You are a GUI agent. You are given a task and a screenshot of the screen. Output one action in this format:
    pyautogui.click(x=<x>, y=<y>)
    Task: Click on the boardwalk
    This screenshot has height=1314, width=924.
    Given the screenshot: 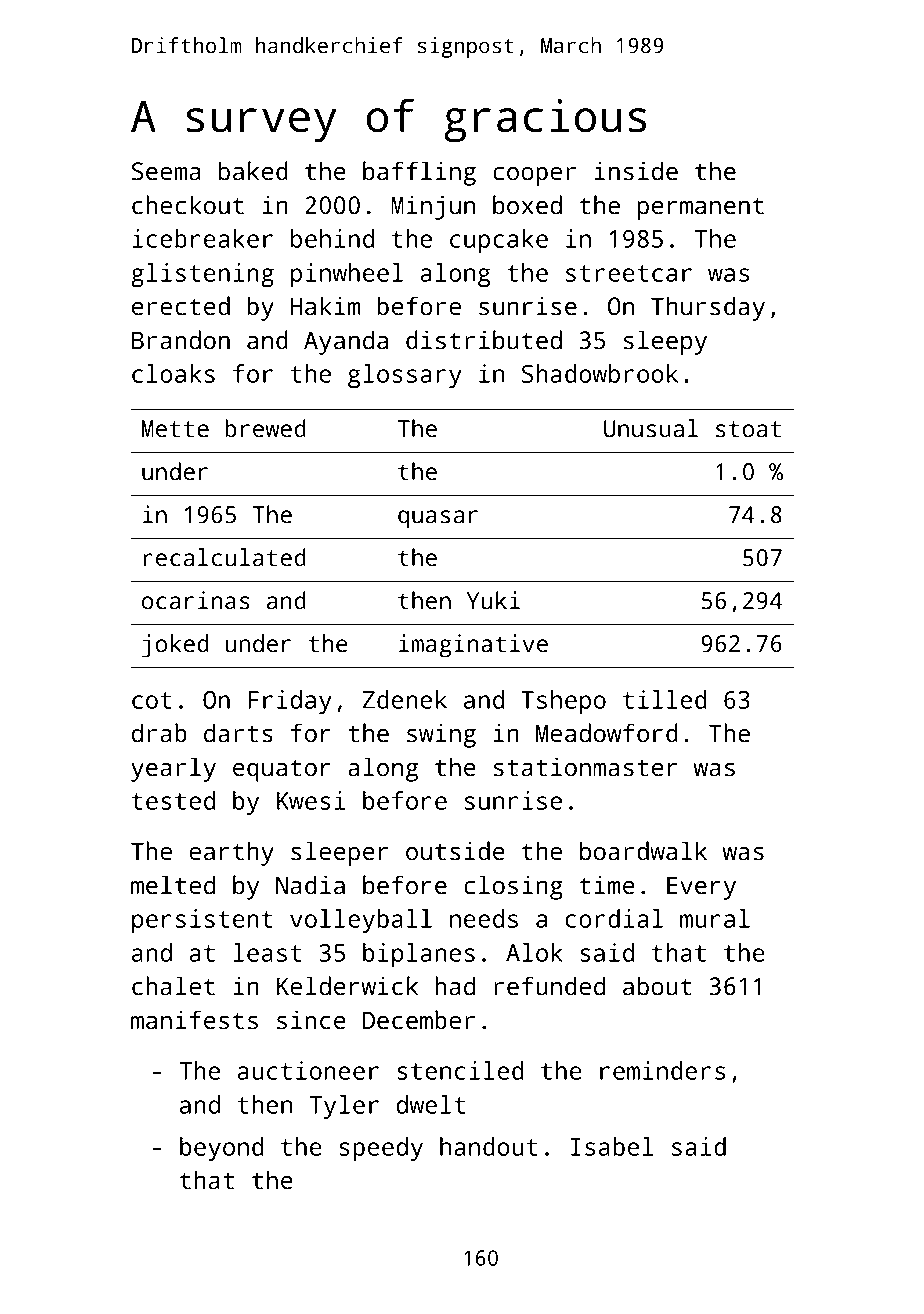 What is the action you would take?
    pyautogui.click(x=643, y=851)
